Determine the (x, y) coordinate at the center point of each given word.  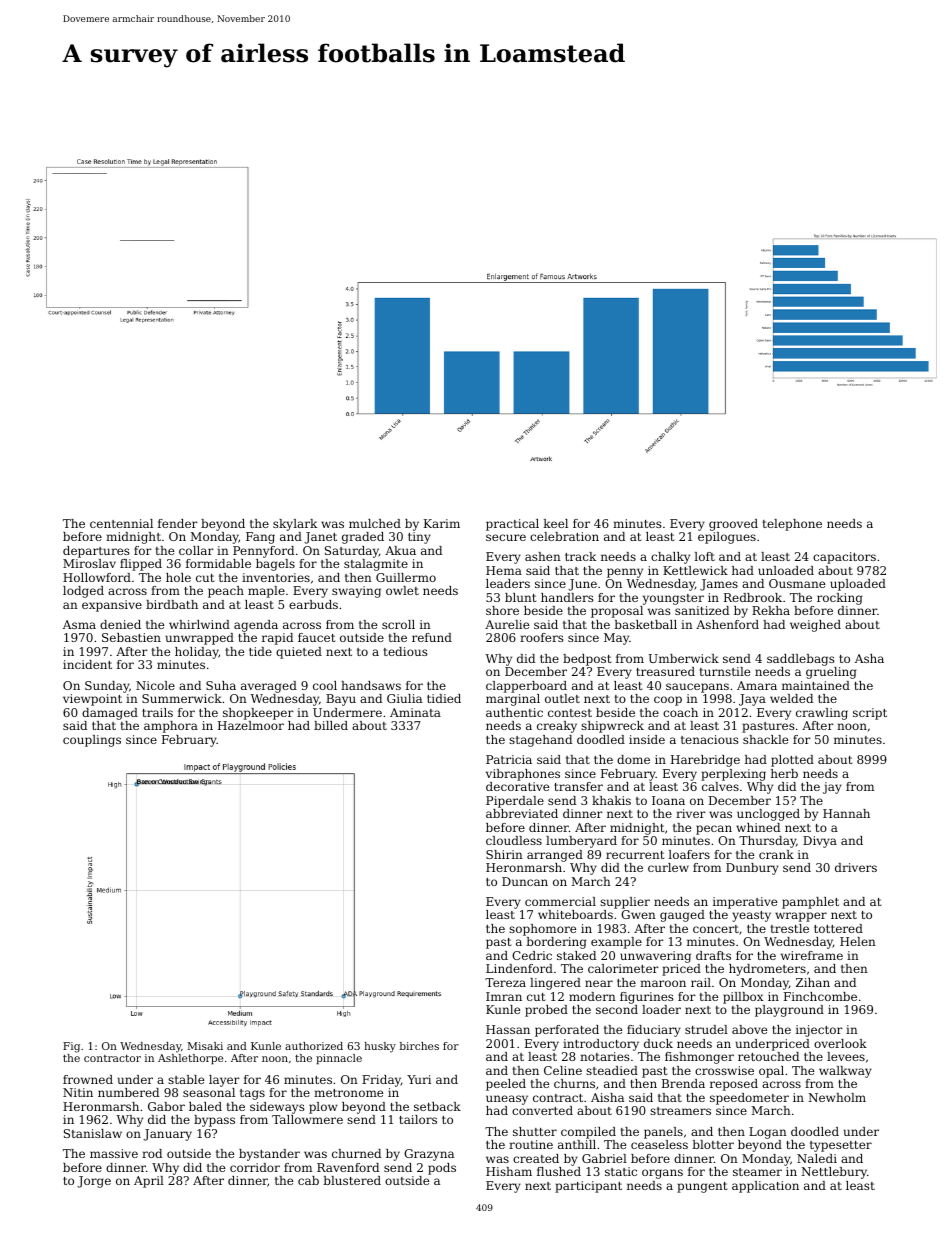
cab (308, 1180)
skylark (295, 525)
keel (556, 523)
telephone (792, 525)
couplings (92, 741)
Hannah (846, 813)
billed (331, 725)
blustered (352, 1180)
